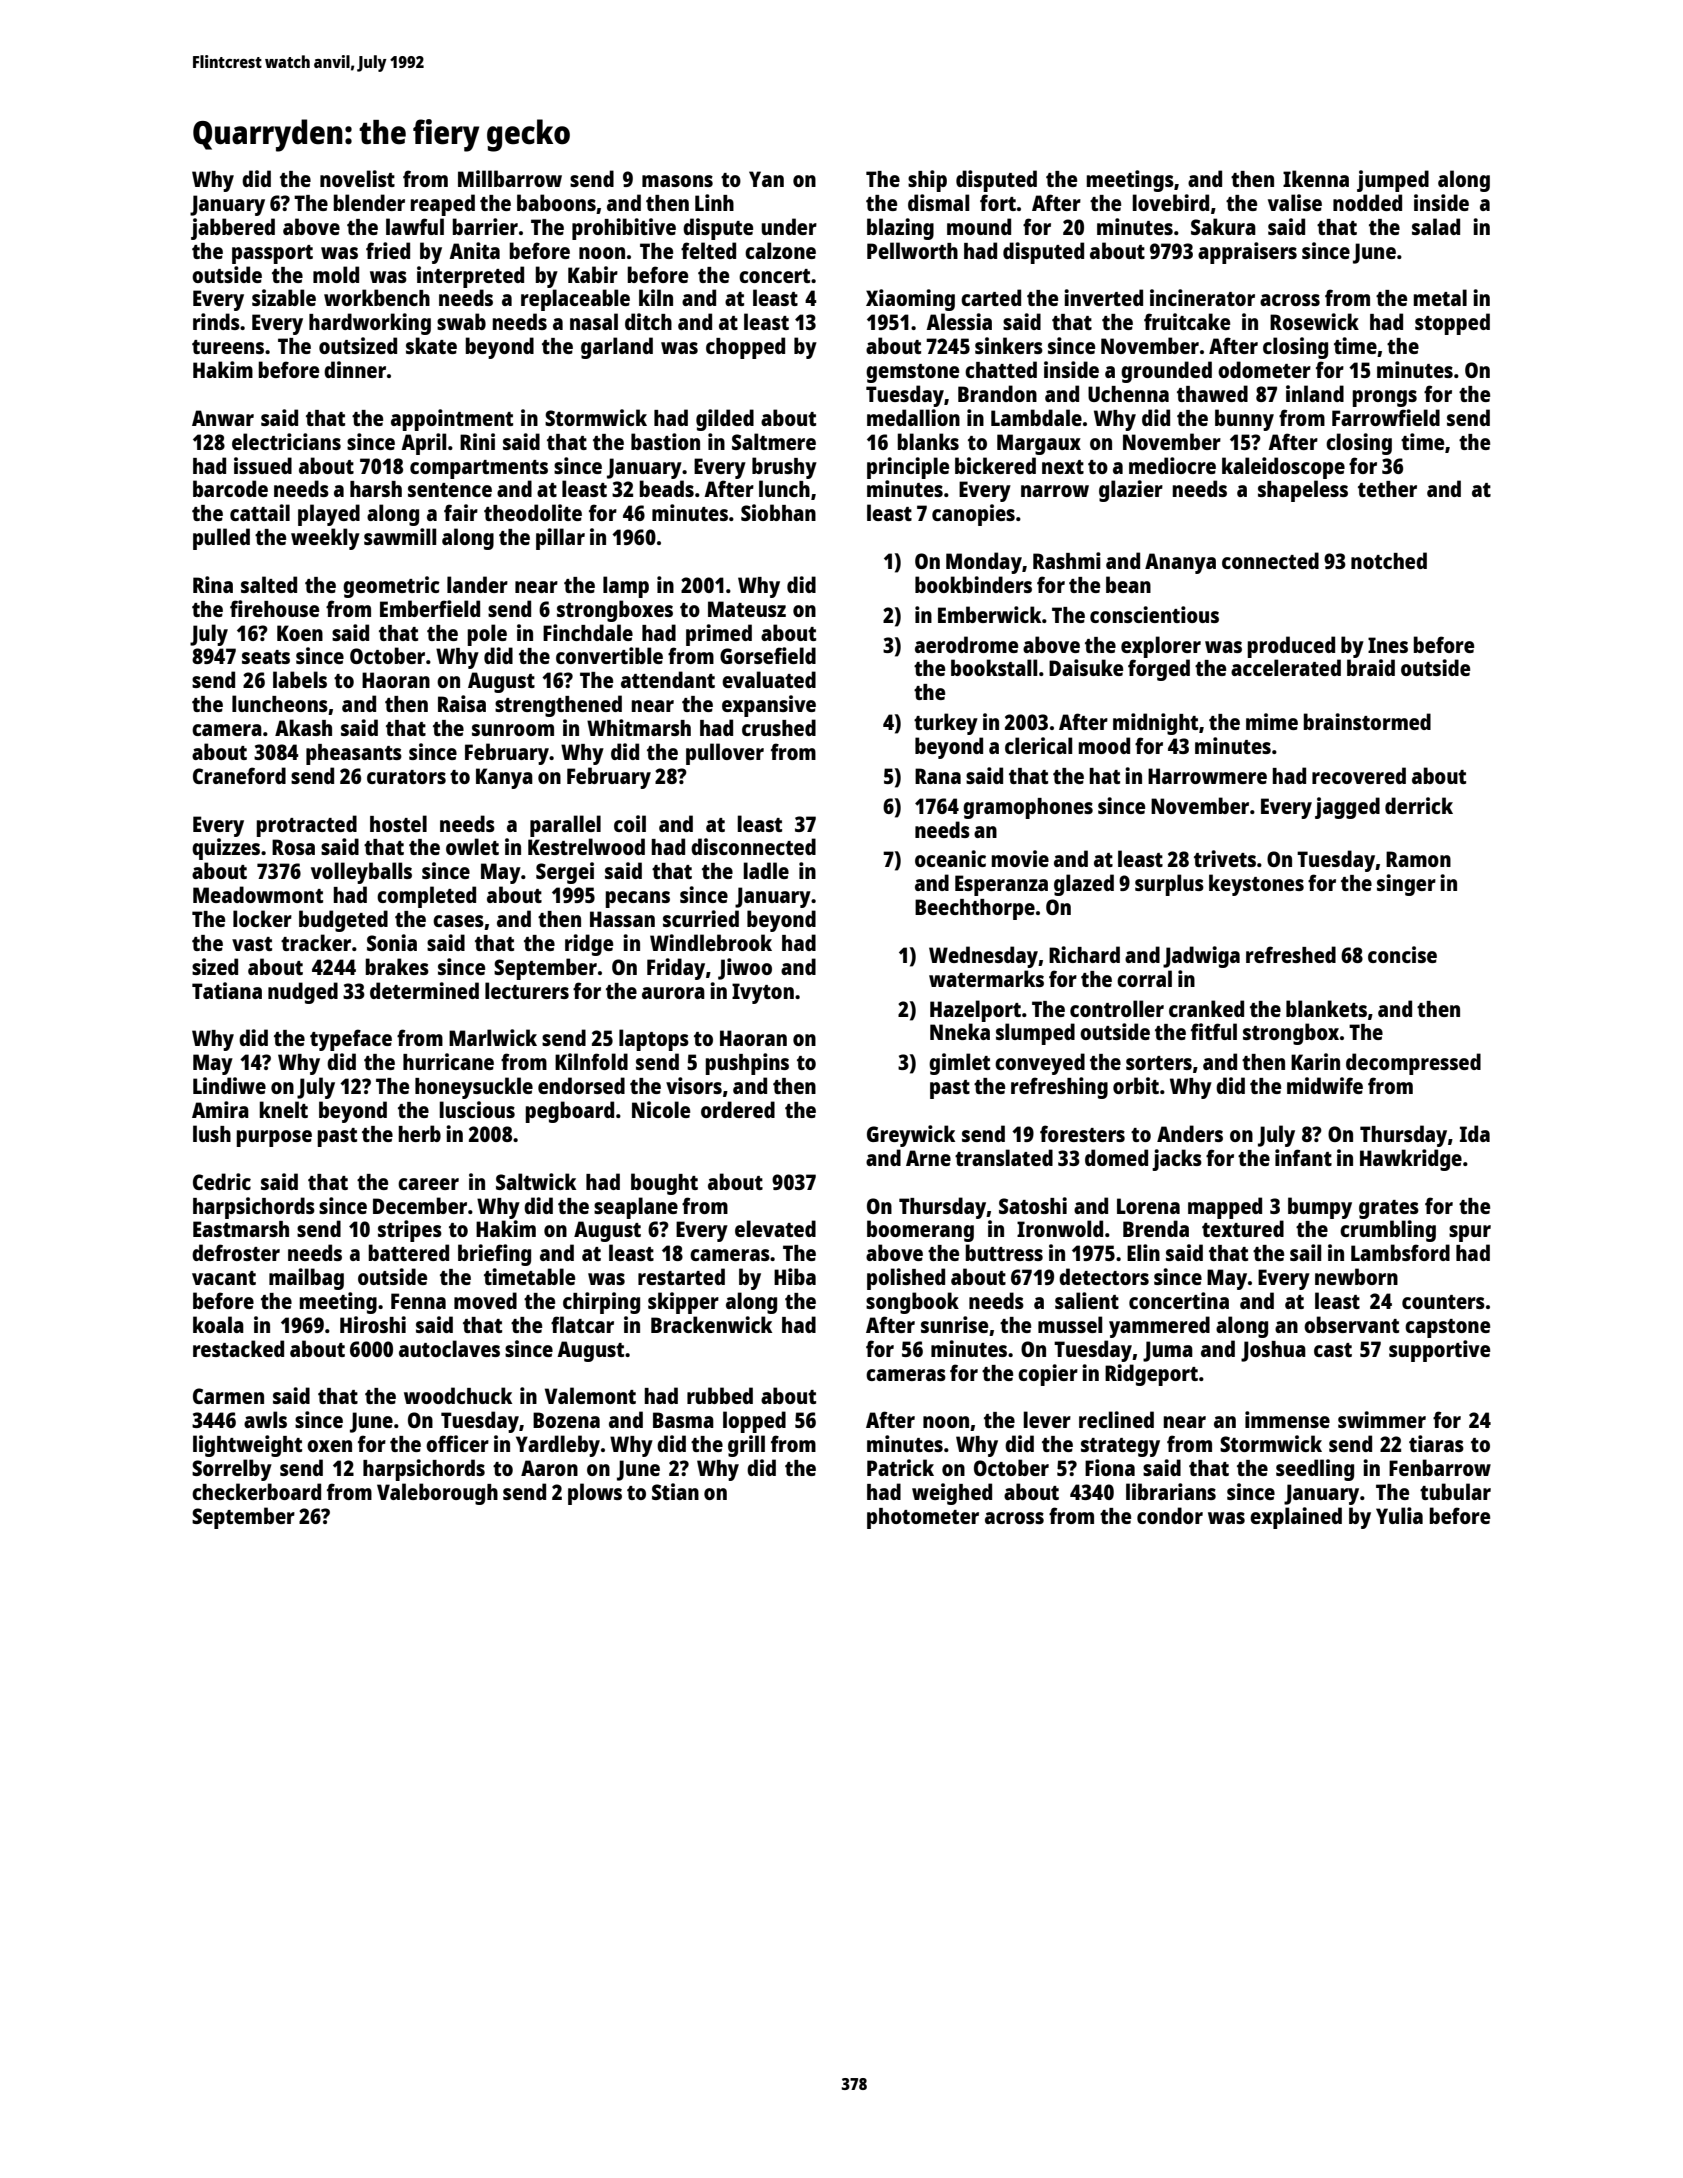 This page has width=1683, height=2178. What do you see at coordinates (357, 178) in the page?
I see `novelist` at bounding box center [357, 178].
